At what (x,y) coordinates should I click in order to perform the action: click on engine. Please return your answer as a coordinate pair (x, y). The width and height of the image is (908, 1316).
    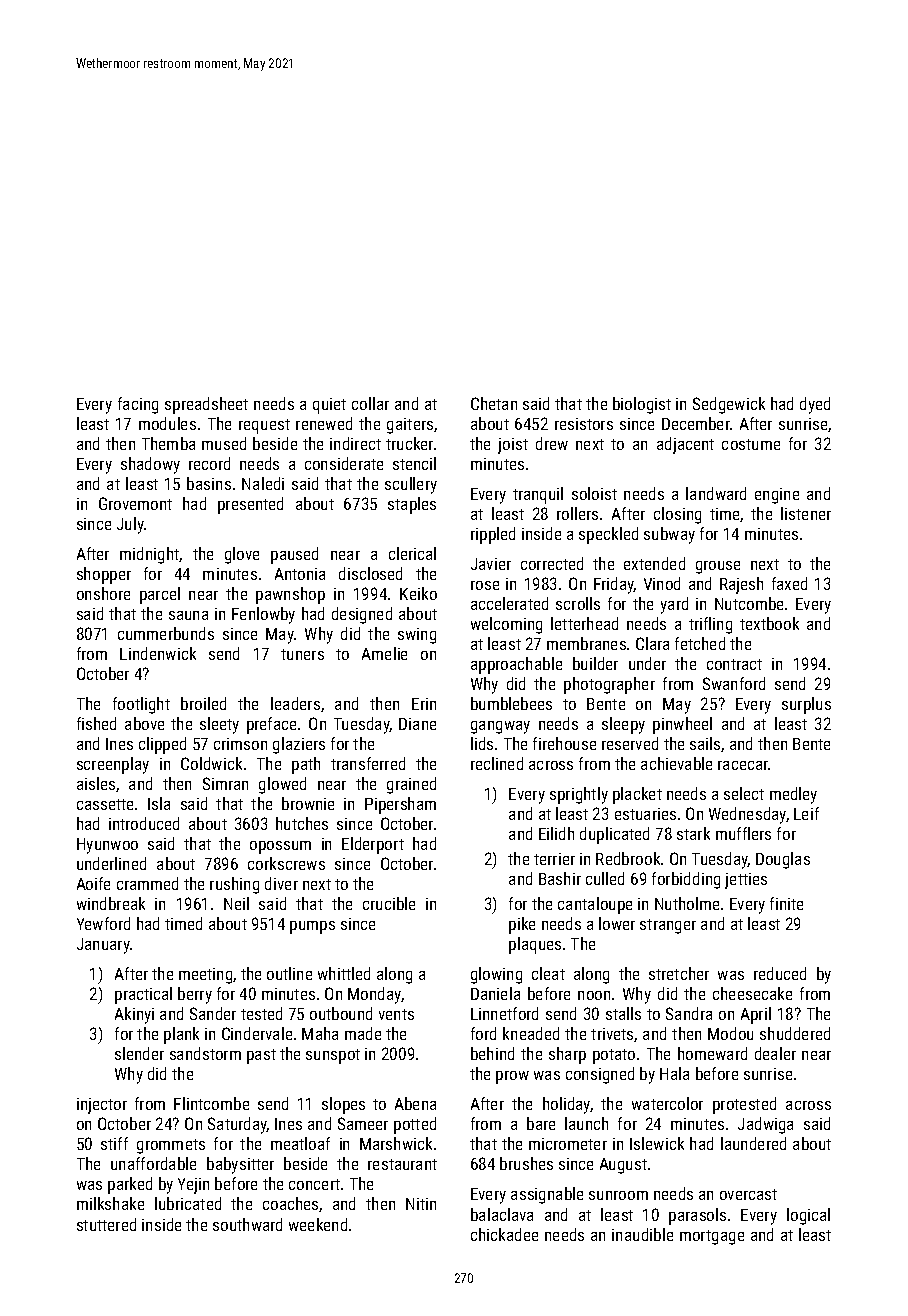
    Looking at the image, I should click on (777, 496).
